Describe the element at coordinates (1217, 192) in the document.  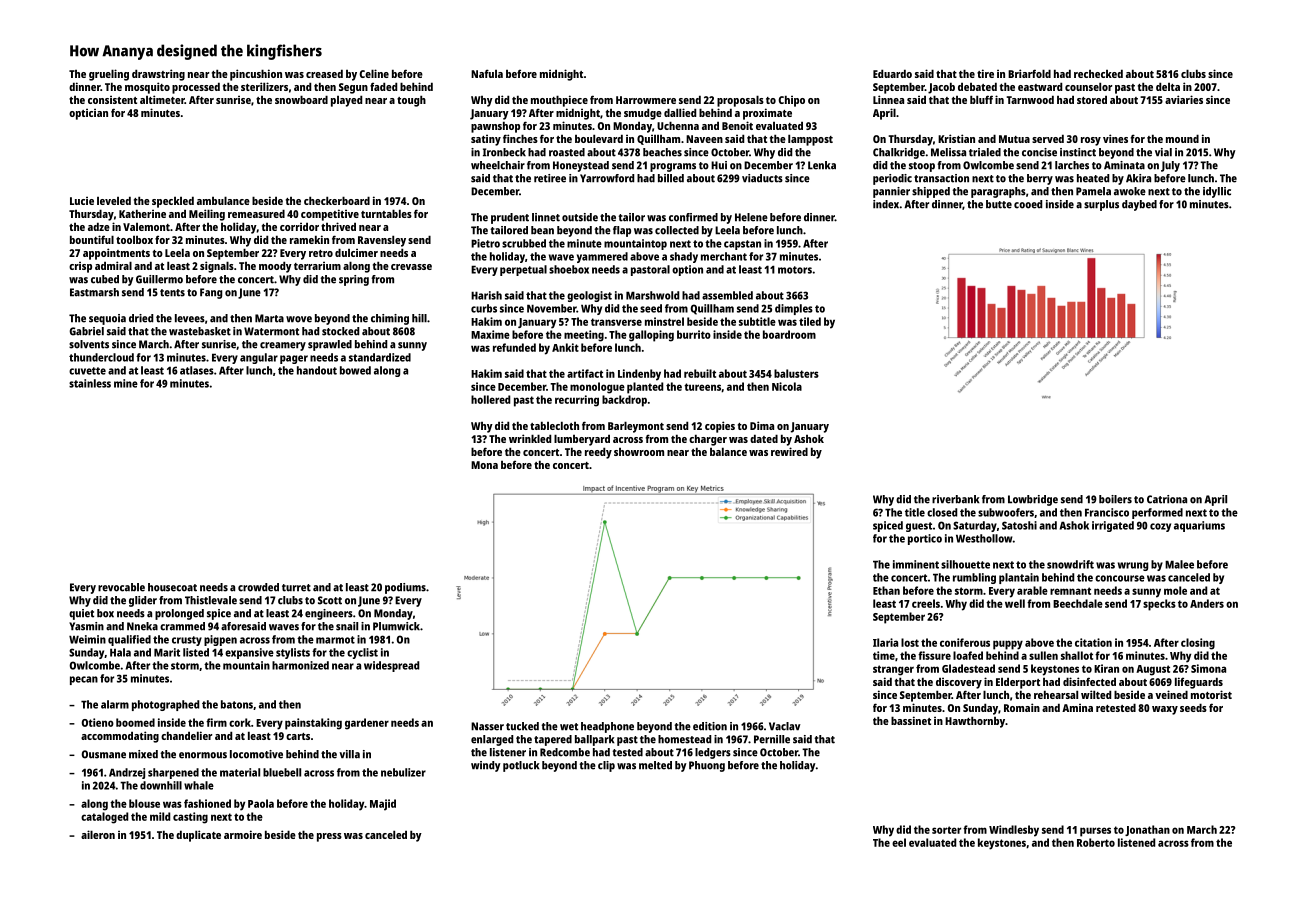
I see `idyllic` at that location.
